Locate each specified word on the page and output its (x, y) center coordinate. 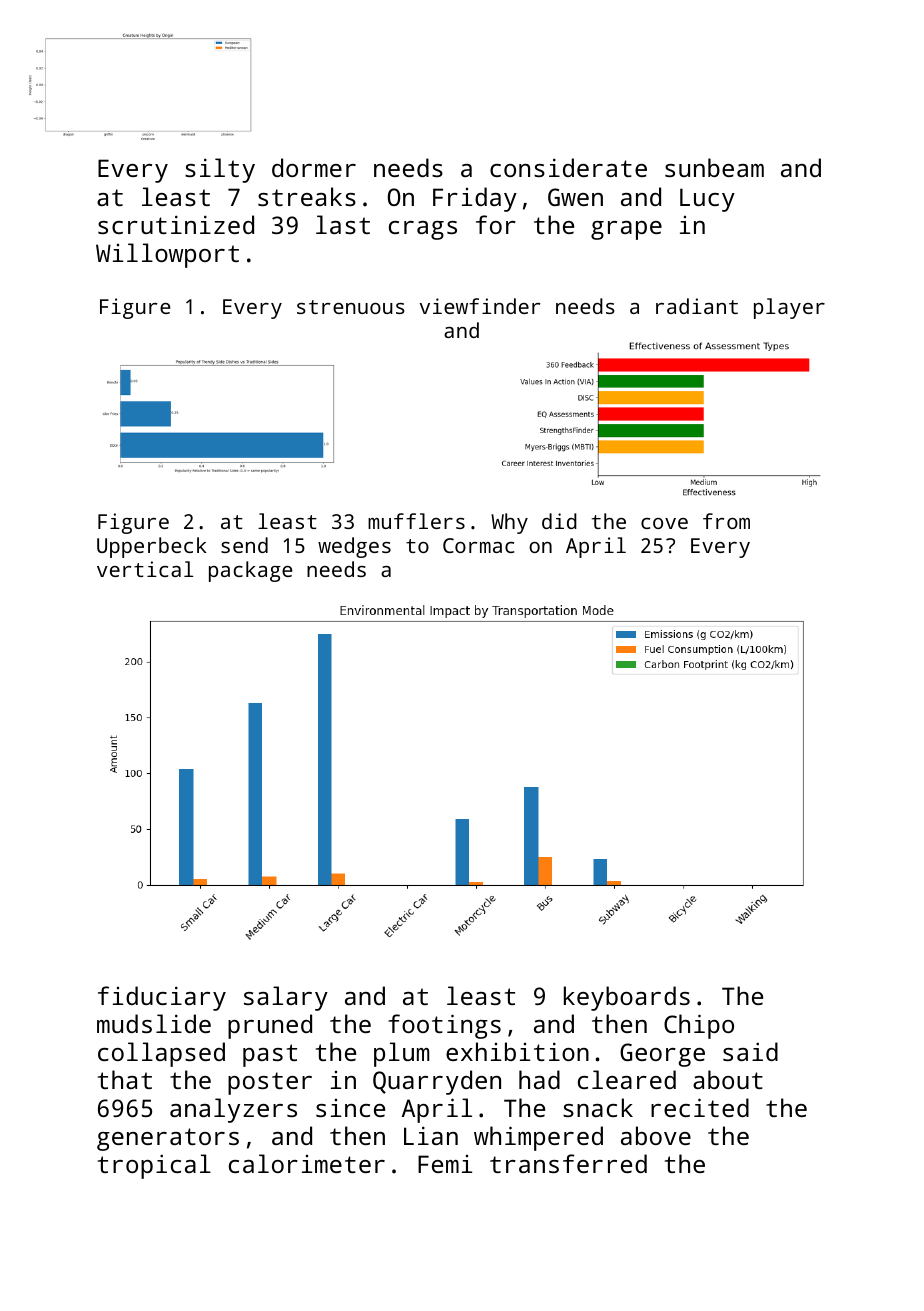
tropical (154, 1166)
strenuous (350, 307)
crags (423, 230)
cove (664, 523)
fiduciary (162, 998)
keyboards (627, 998)
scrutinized (176, 224)
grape (626, 230)
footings (444, 1026)
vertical (145, 569)
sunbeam (714, 167)
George (662, 1055)
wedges (354, 547)
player (789, 308)
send (244, 545)
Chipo (699, 1026)
